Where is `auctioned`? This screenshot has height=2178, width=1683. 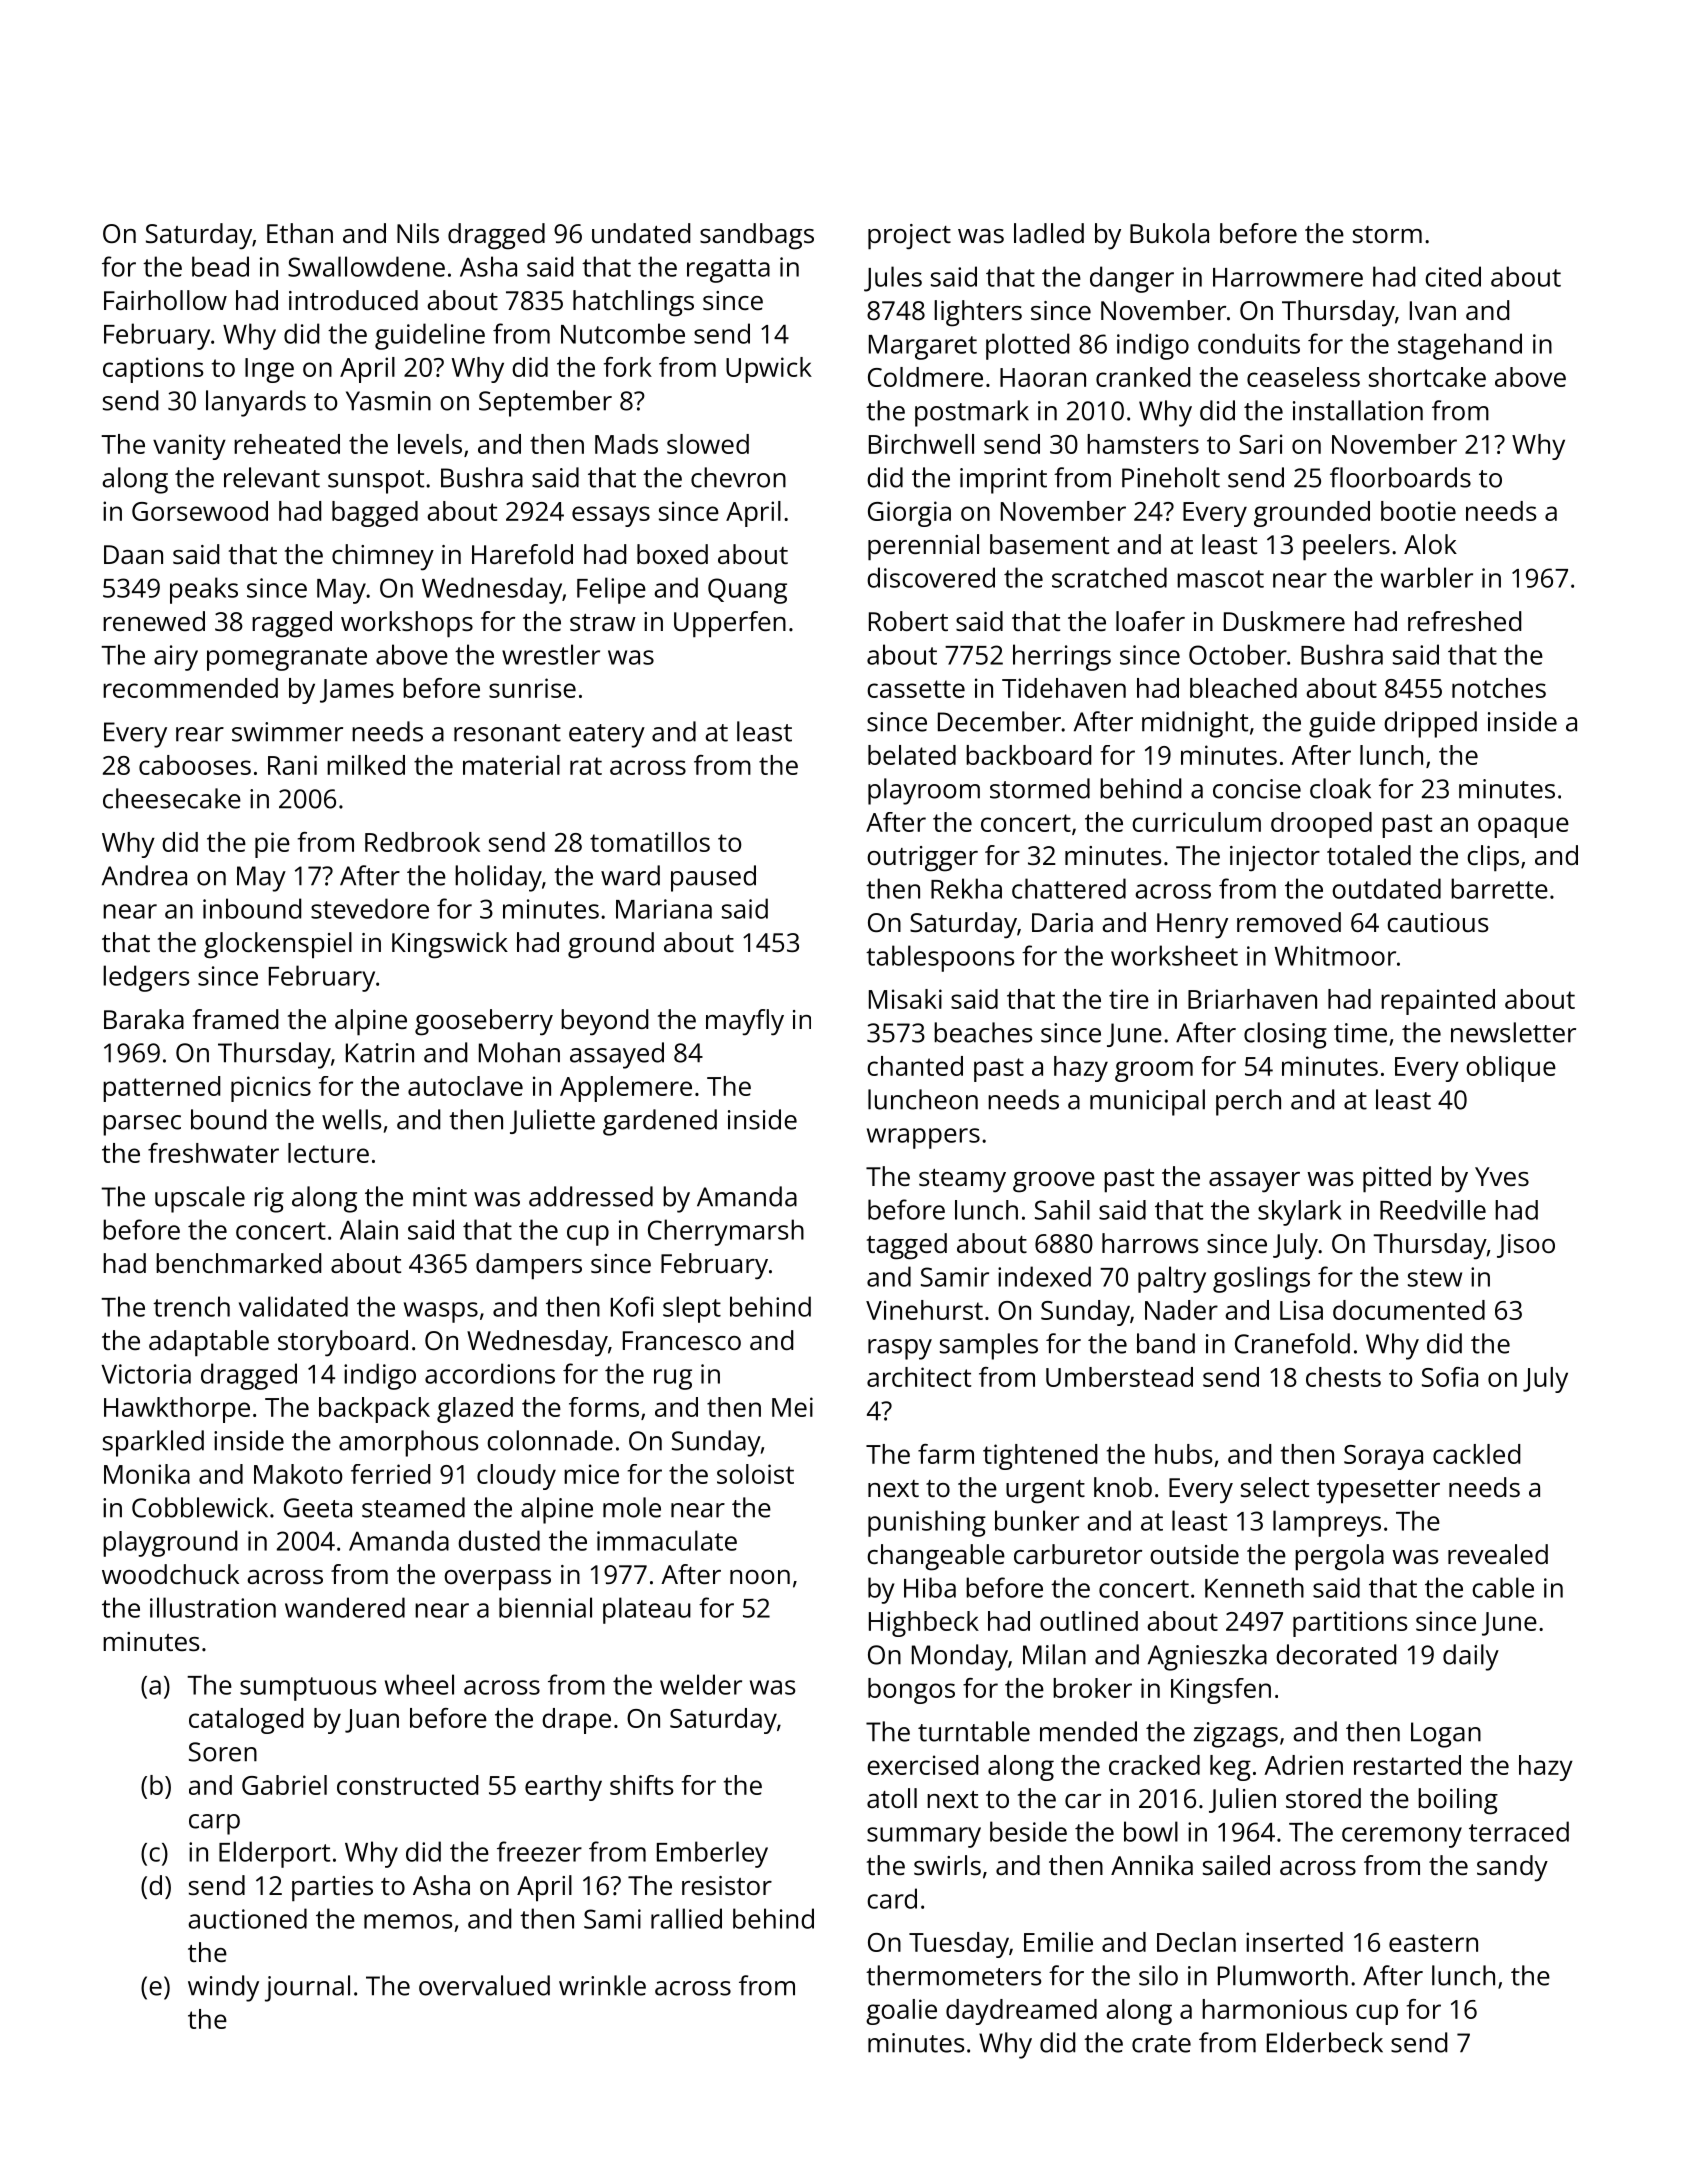 auctioned is located at coordinates (247, 1918).
